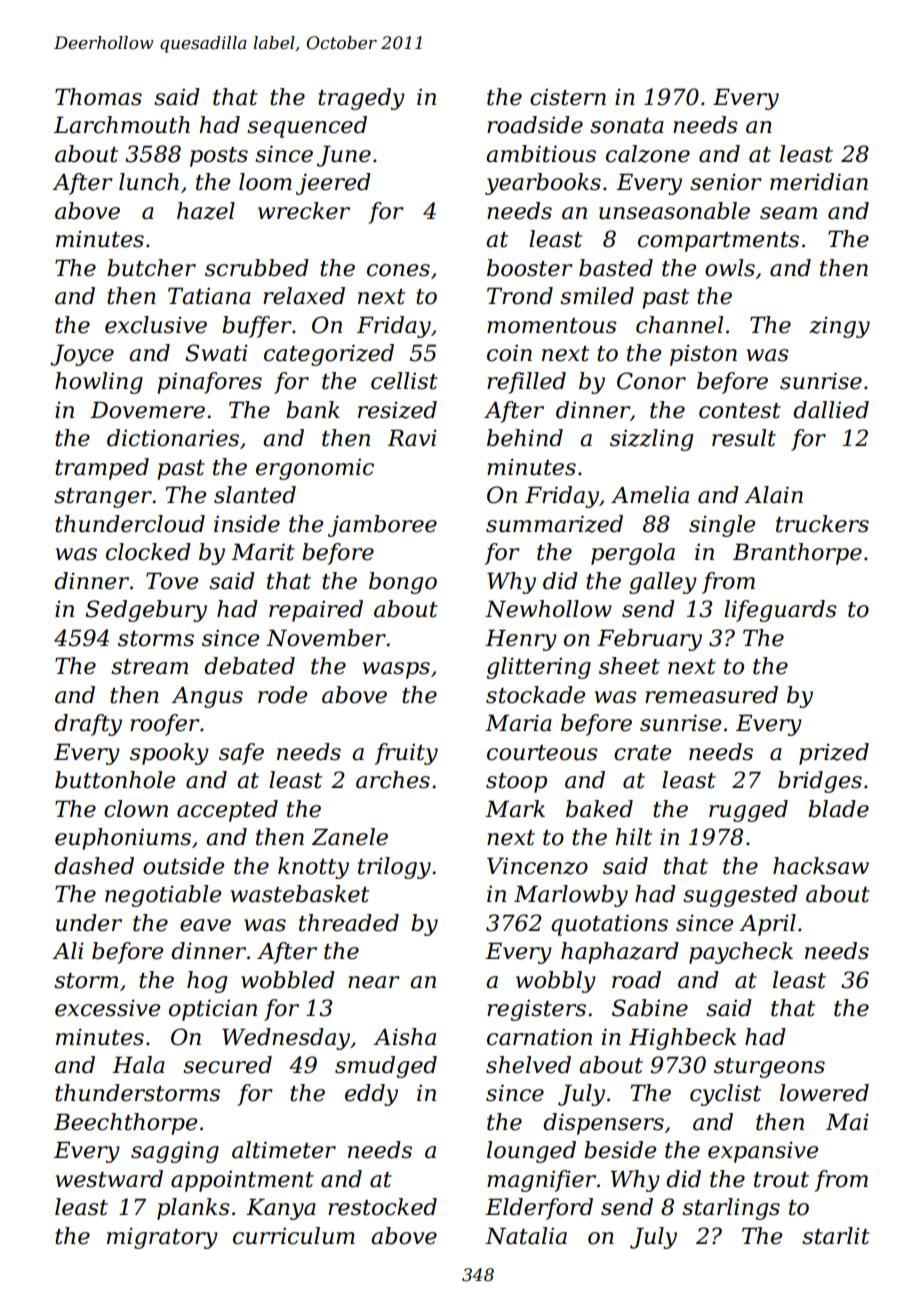 The height and width of the page is (1314, 924). Describe the element at coordinates (394, 868) in the page. I see `trilogy` at that location.
